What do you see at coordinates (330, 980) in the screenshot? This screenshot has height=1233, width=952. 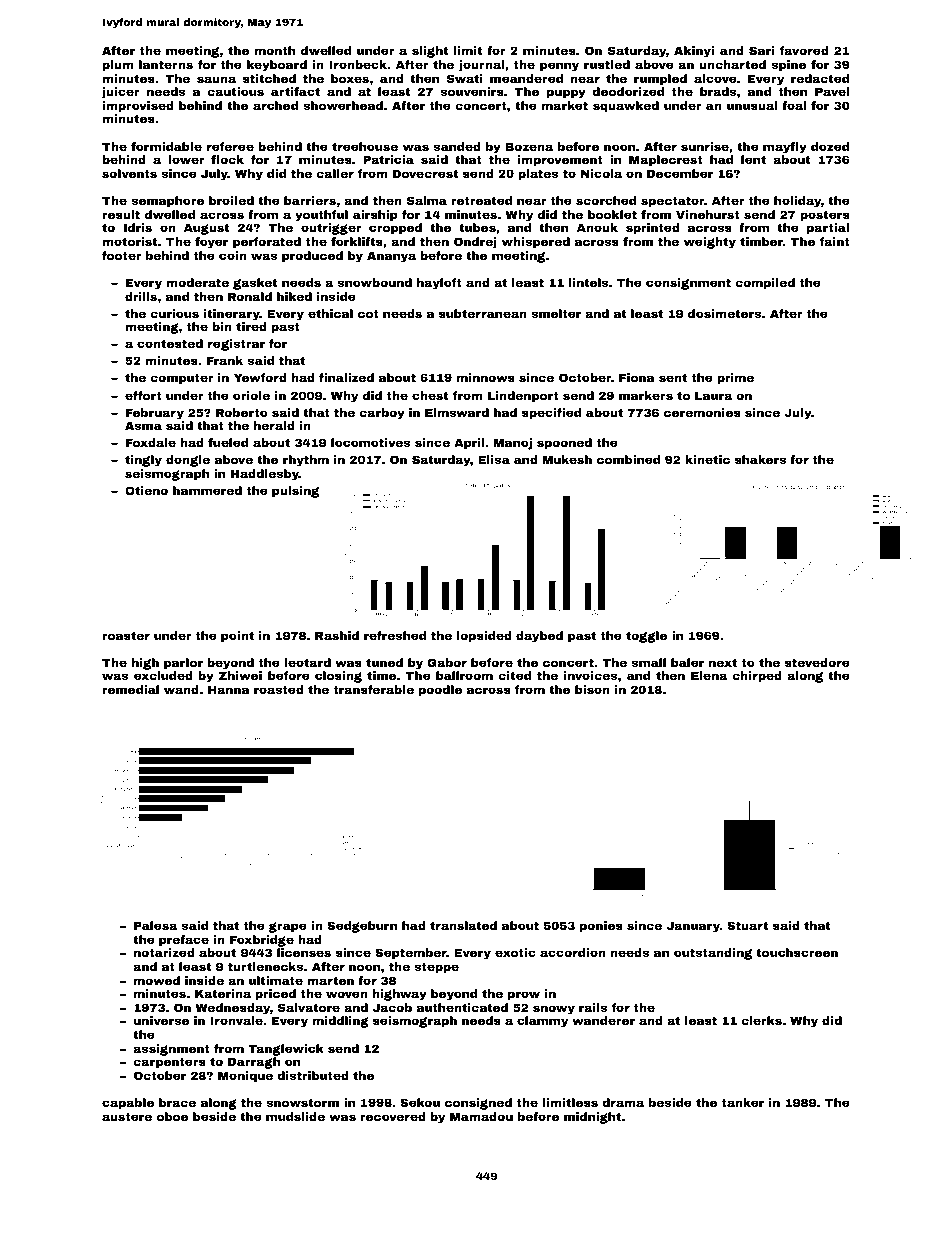 I see `marten` at bounding box center [330, 980].
